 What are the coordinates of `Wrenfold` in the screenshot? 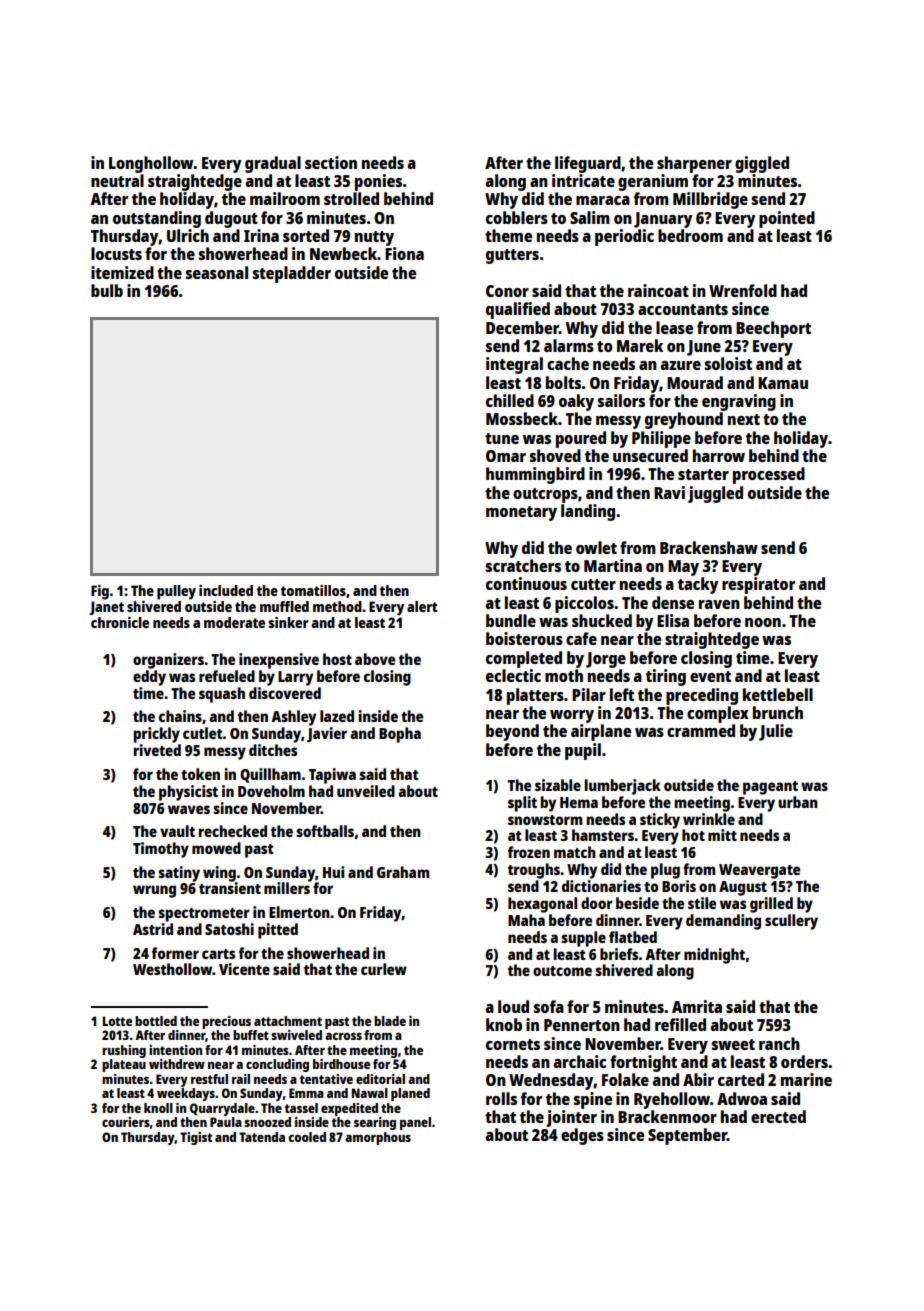 It's located at (743, 290).
